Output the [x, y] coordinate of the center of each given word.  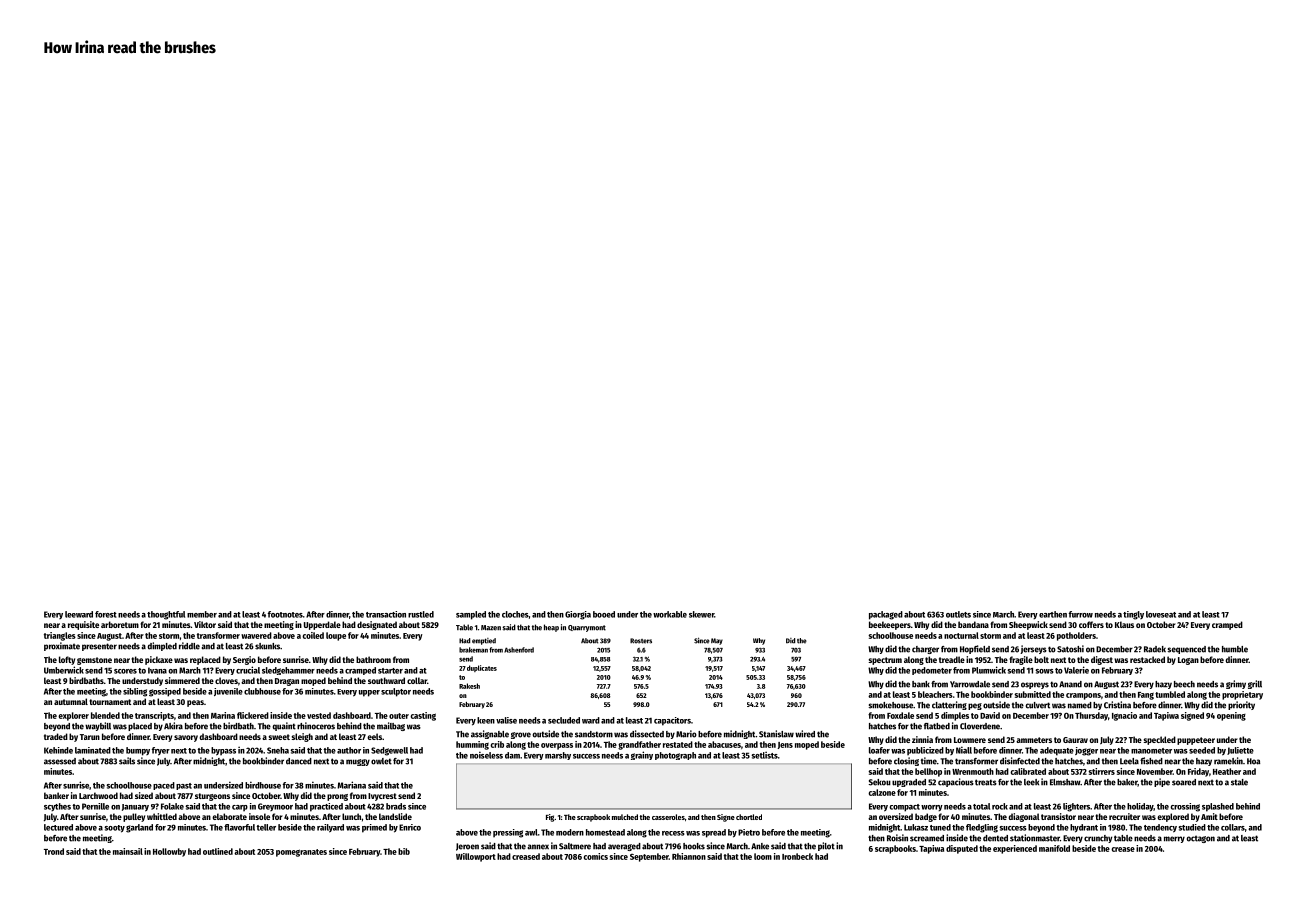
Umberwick [64, 670]
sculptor [396, 692]
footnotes [285, 614]
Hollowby [169, 852]
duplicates [482, 668]
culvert [1038, 705]
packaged [886, 615]
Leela [1129, 761]
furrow [1081, 614]
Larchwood [98, 795]
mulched [625, 817]
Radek [1155, 649]
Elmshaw [1065, 782]
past [184, 786]
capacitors [672, 721]
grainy [642, 755]
